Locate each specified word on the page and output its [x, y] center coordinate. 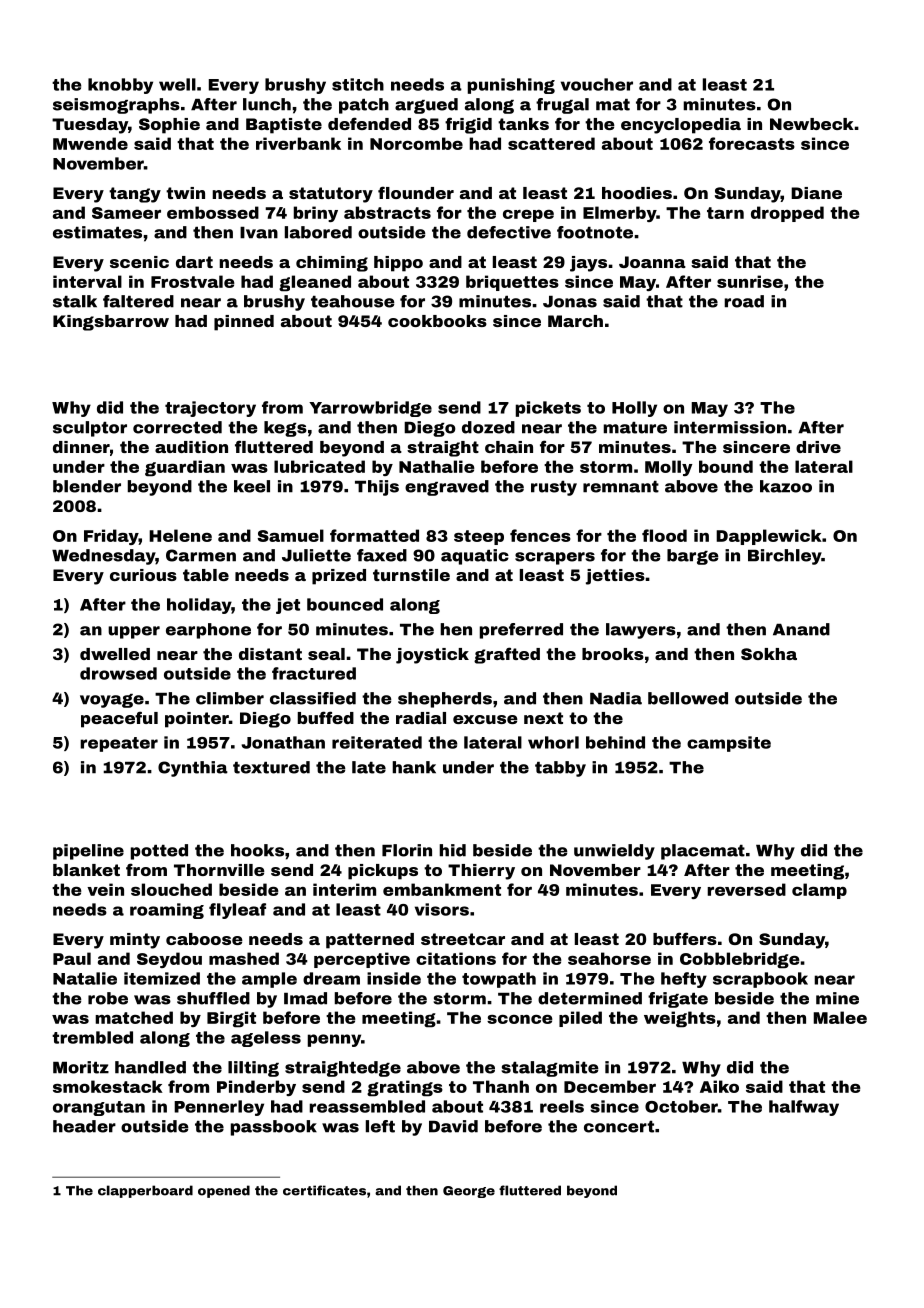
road [744, 301]
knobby [120, 86]
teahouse [353, 301]
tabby [560, 769]
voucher [597, 84]
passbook [274, 1128]
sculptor [90, 429]
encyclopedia [681, 126]
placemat [703, 852]
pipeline [88, 852]
